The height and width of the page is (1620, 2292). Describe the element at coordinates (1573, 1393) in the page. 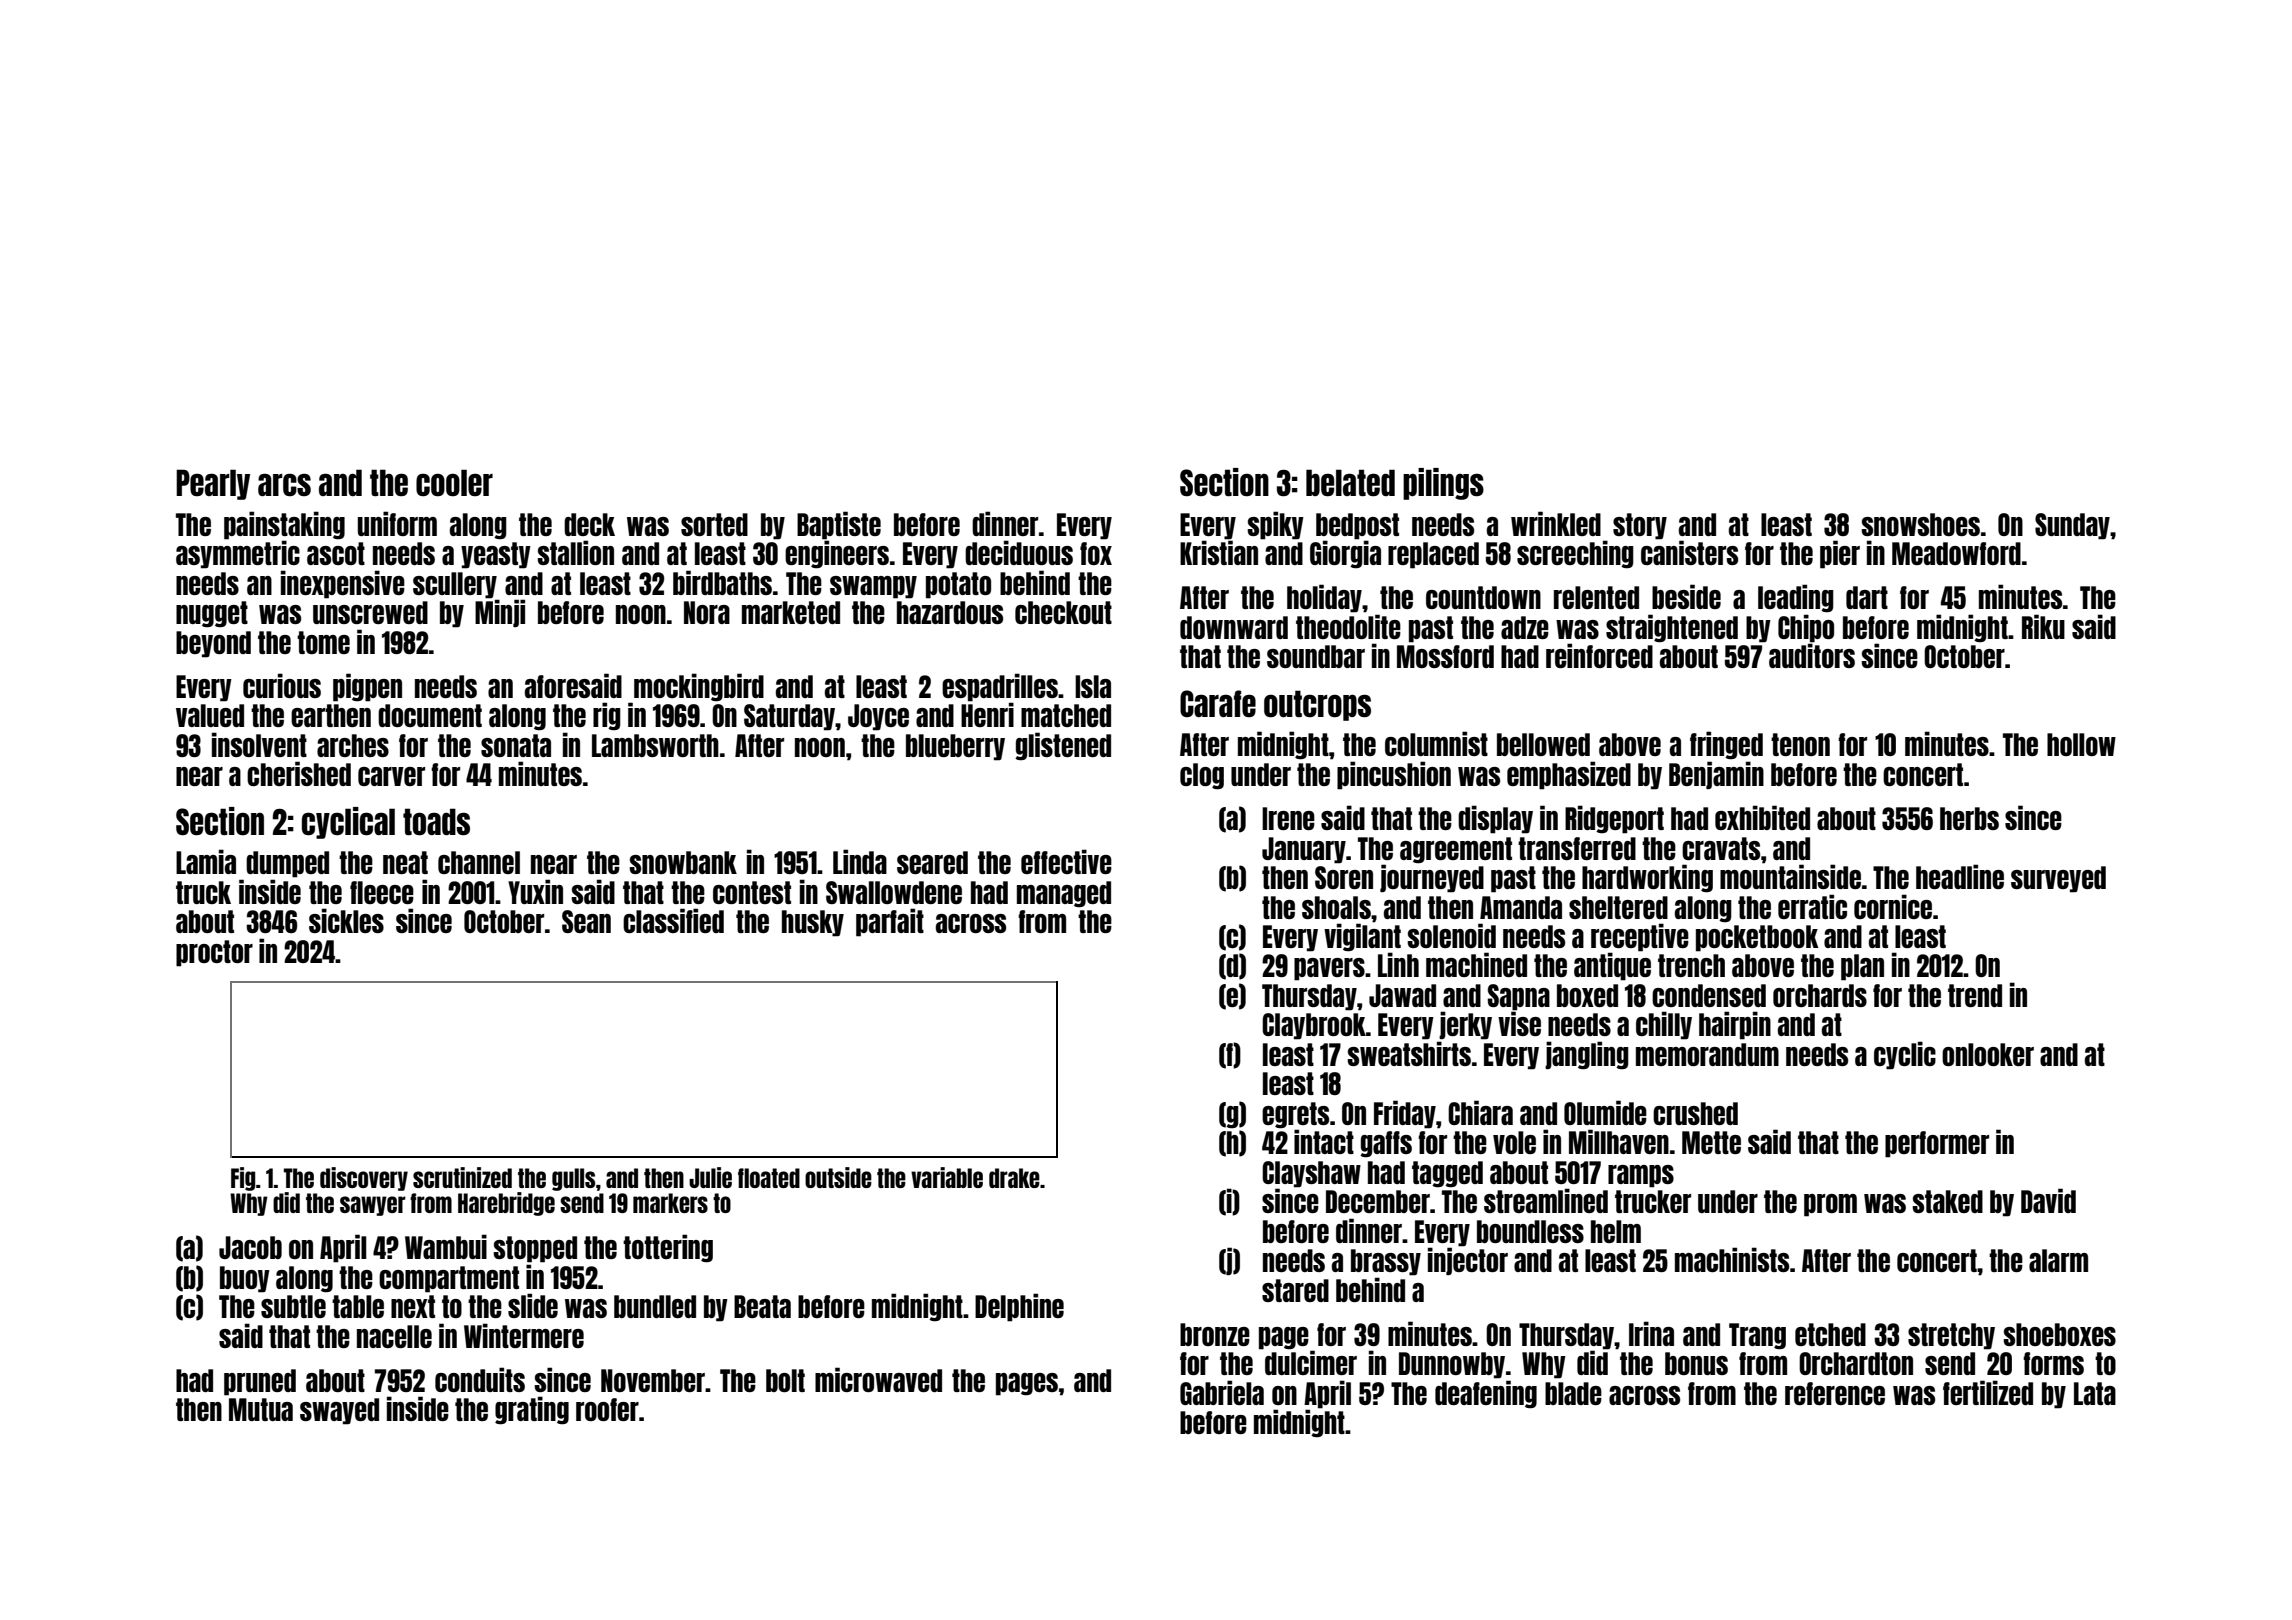

I see `blade` at that location.
